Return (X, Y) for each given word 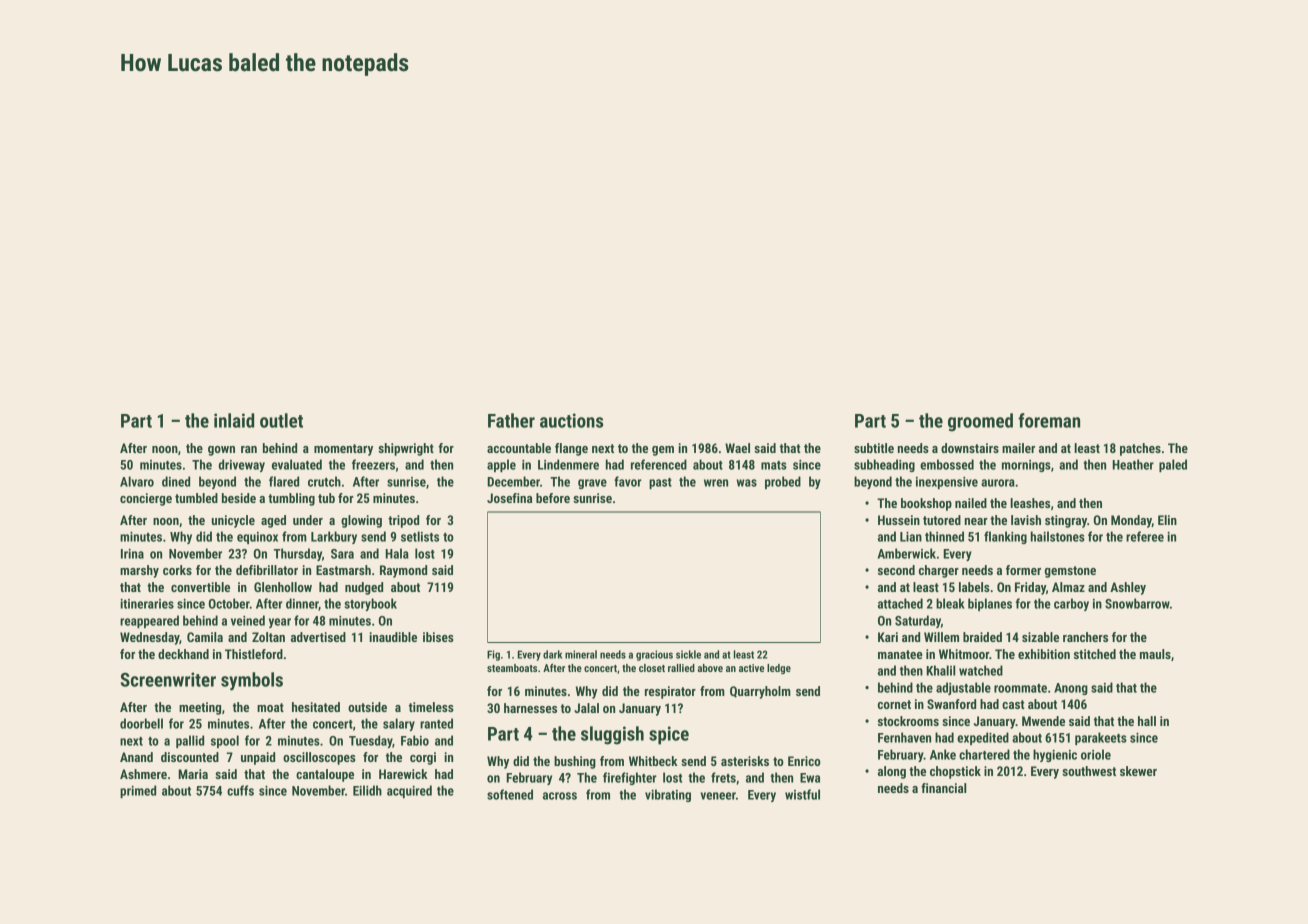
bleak (950, 603)
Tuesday (370, 741)
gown (221, 451)
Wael (737, 448)
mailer (1018, 448)
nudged (364, 588)
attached (900, 603)
